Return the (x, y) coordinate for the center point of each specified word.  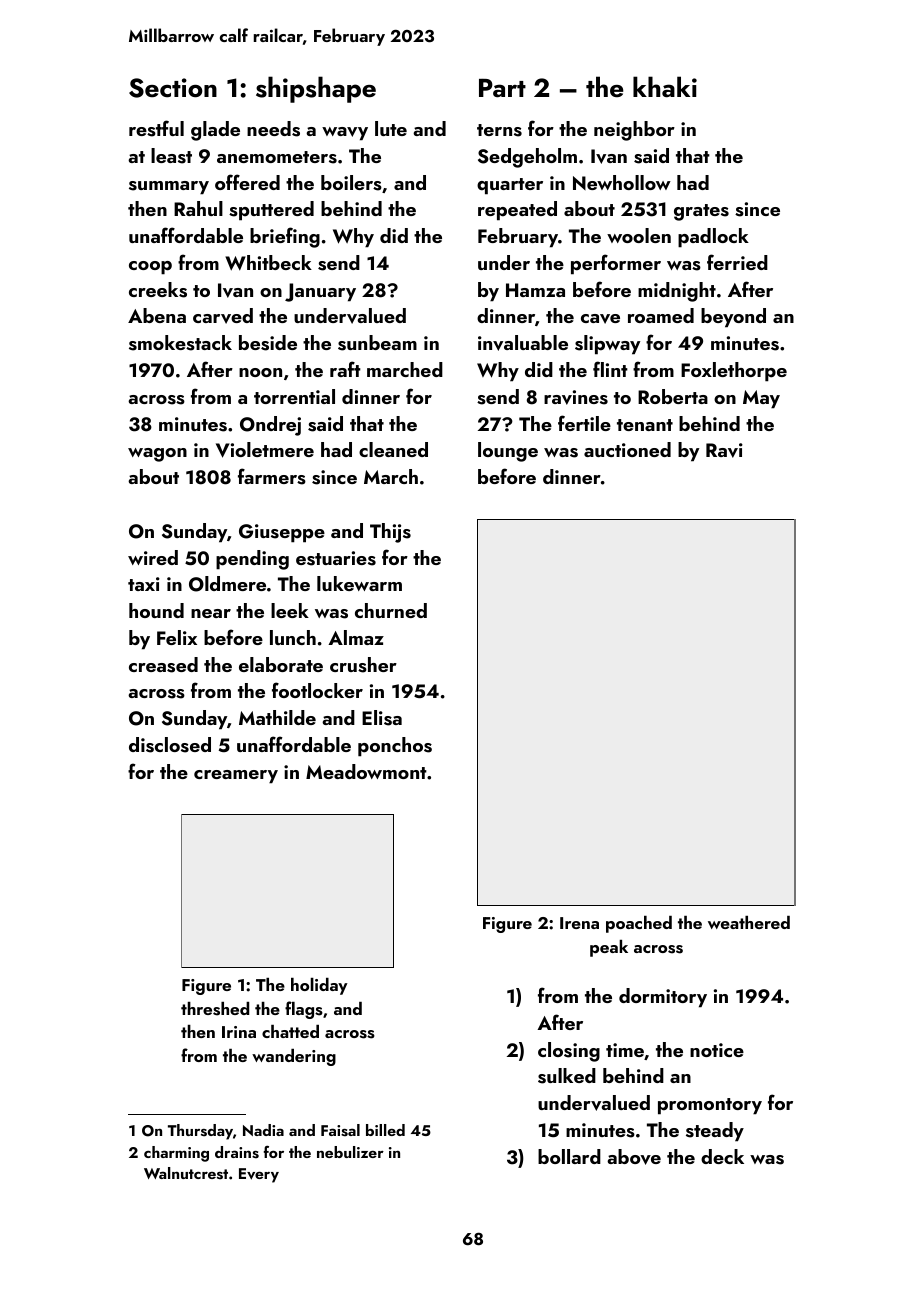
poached (639, 924)
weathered (749, 922)
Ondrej (270, 426)
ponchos (395, 747)
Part (502, 88)
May (761, 399)
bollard (569, 1156)
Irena (579, 923)
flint (610, 369)
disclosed (170, 745)
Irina (239, 1032)
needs (273, 129)
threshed (215, 1009)
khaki (665, 87)
